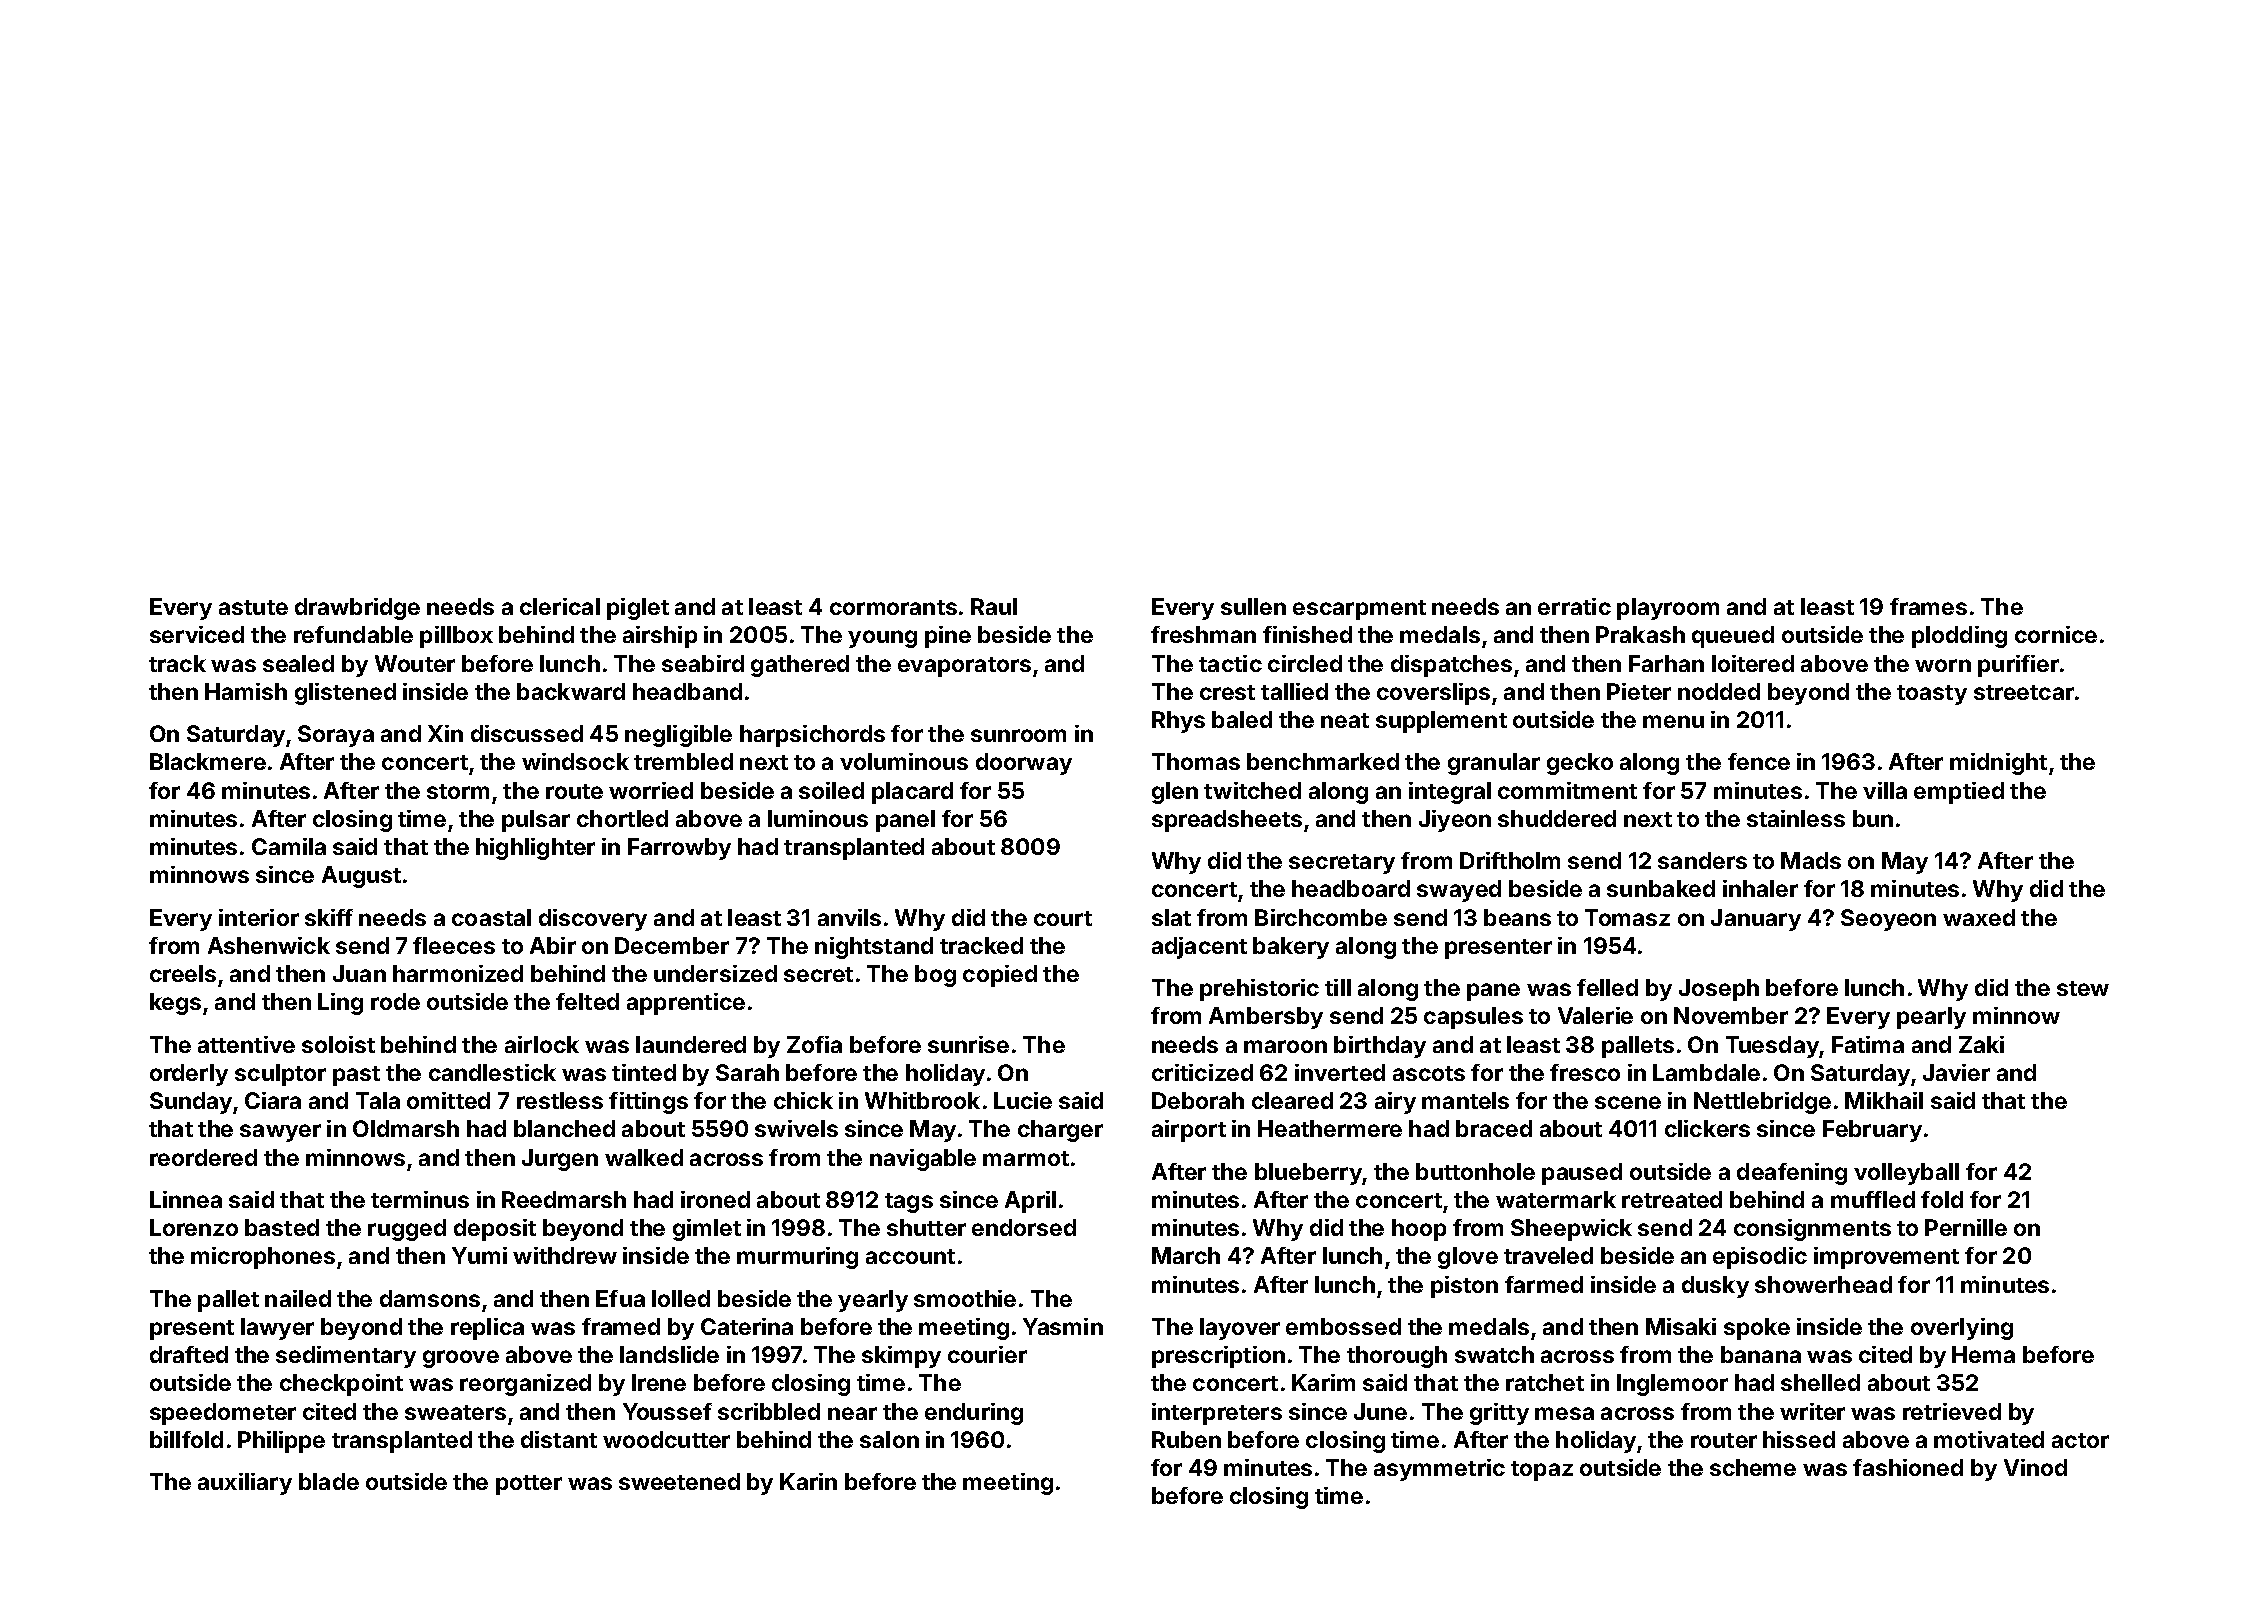 This screenshot has width=2259, height=1597. What do you see at coordinates (1186, 1255) in the screenshot?
I see `March` at bounding box center [1186, 1255].
